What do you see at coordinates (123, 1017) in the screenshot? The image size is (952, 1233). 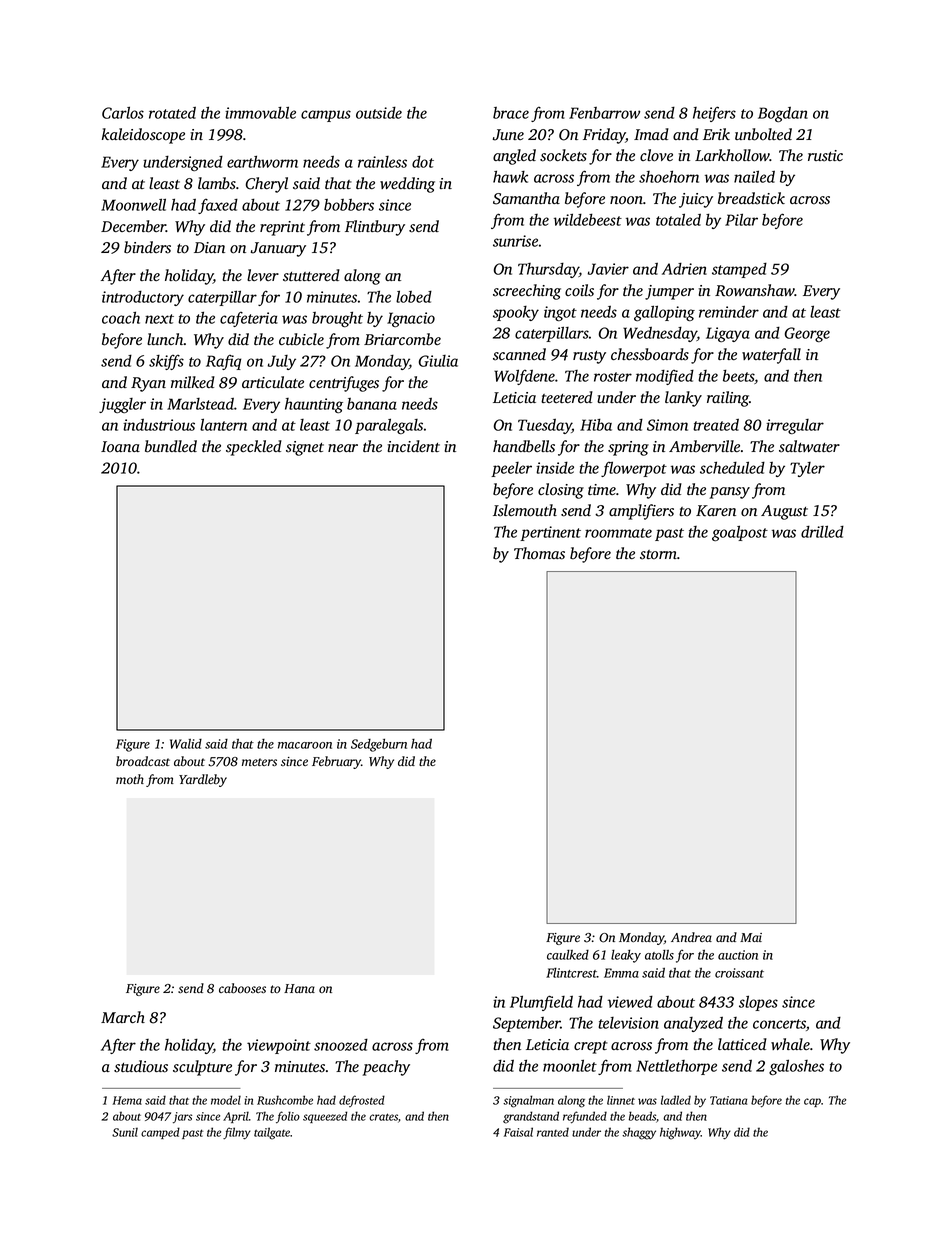 I see `March` at bounding box center [123, 1017].
